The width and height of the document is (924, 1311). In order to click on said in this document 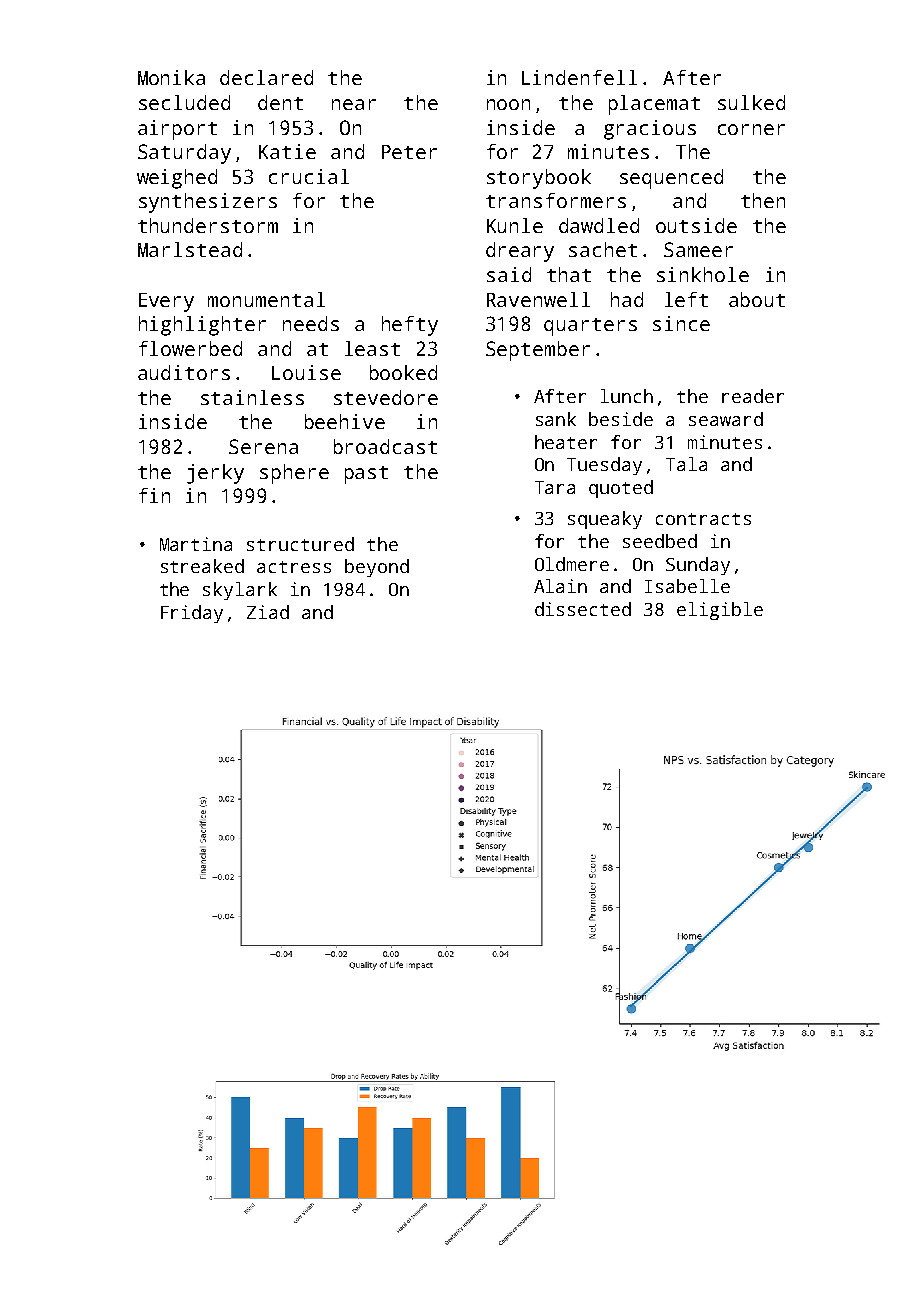, I will do `click(509, 274)`.
